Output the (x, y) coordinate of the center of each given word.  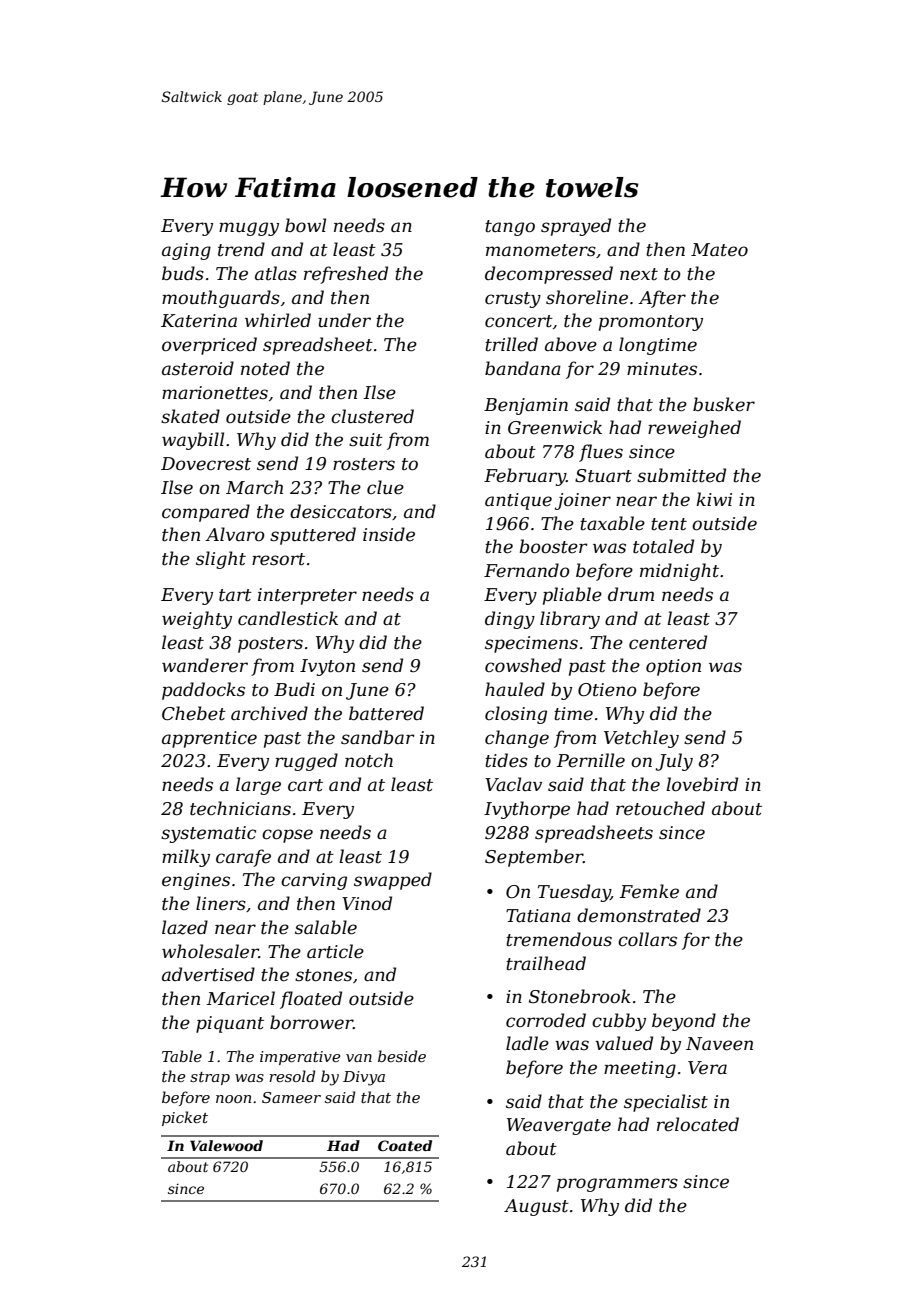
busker (724, 404)
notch (369, 760)
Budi (294, 689)
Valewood (226, 1145)
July (674, 762)
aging (186, 251)
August (536, 1207)
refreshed (346, 275)
